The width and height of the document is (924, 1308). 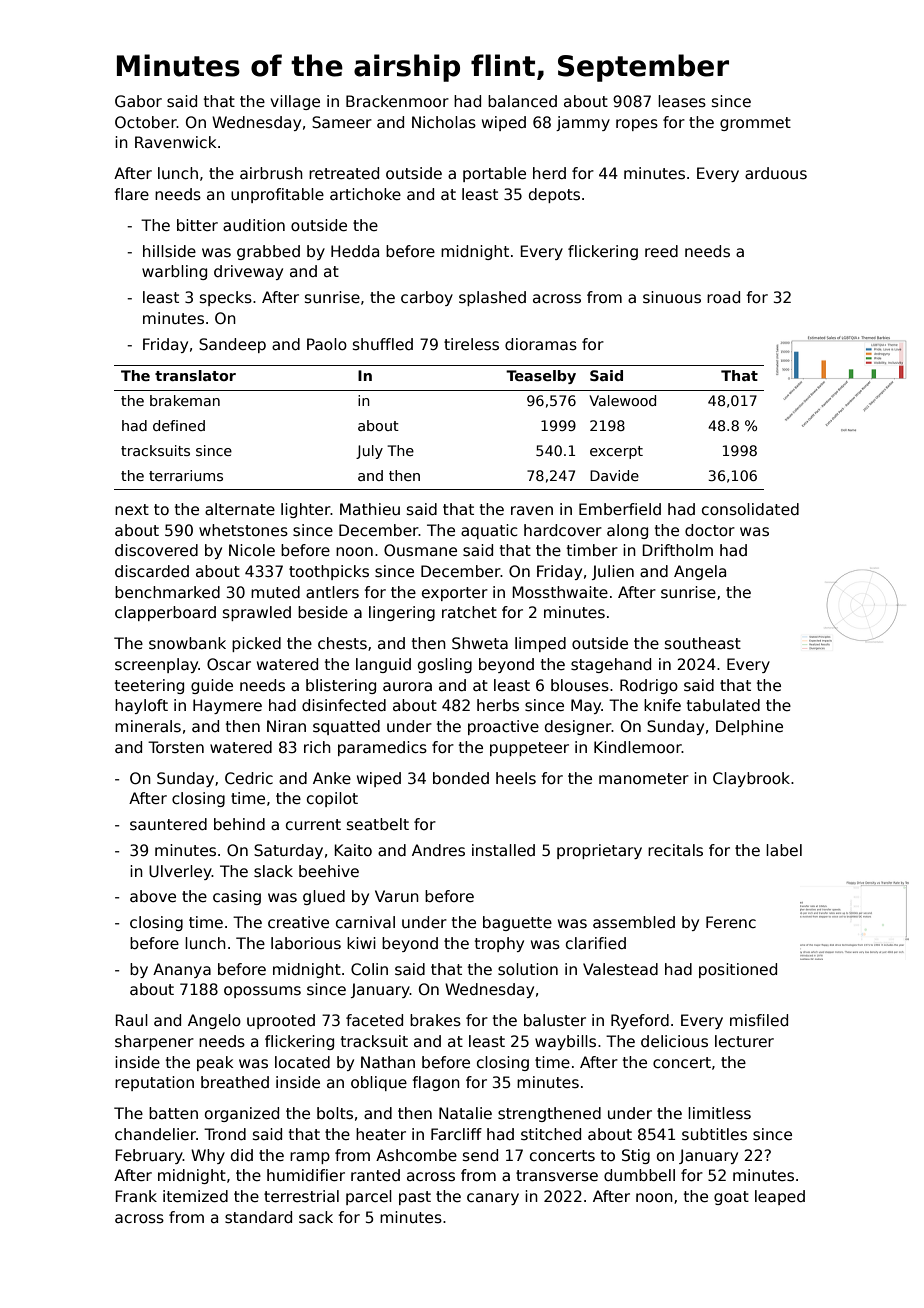 What do you see at coordinates (295, 102) in the document?
I see `village` at bounding box center [295, 102].
